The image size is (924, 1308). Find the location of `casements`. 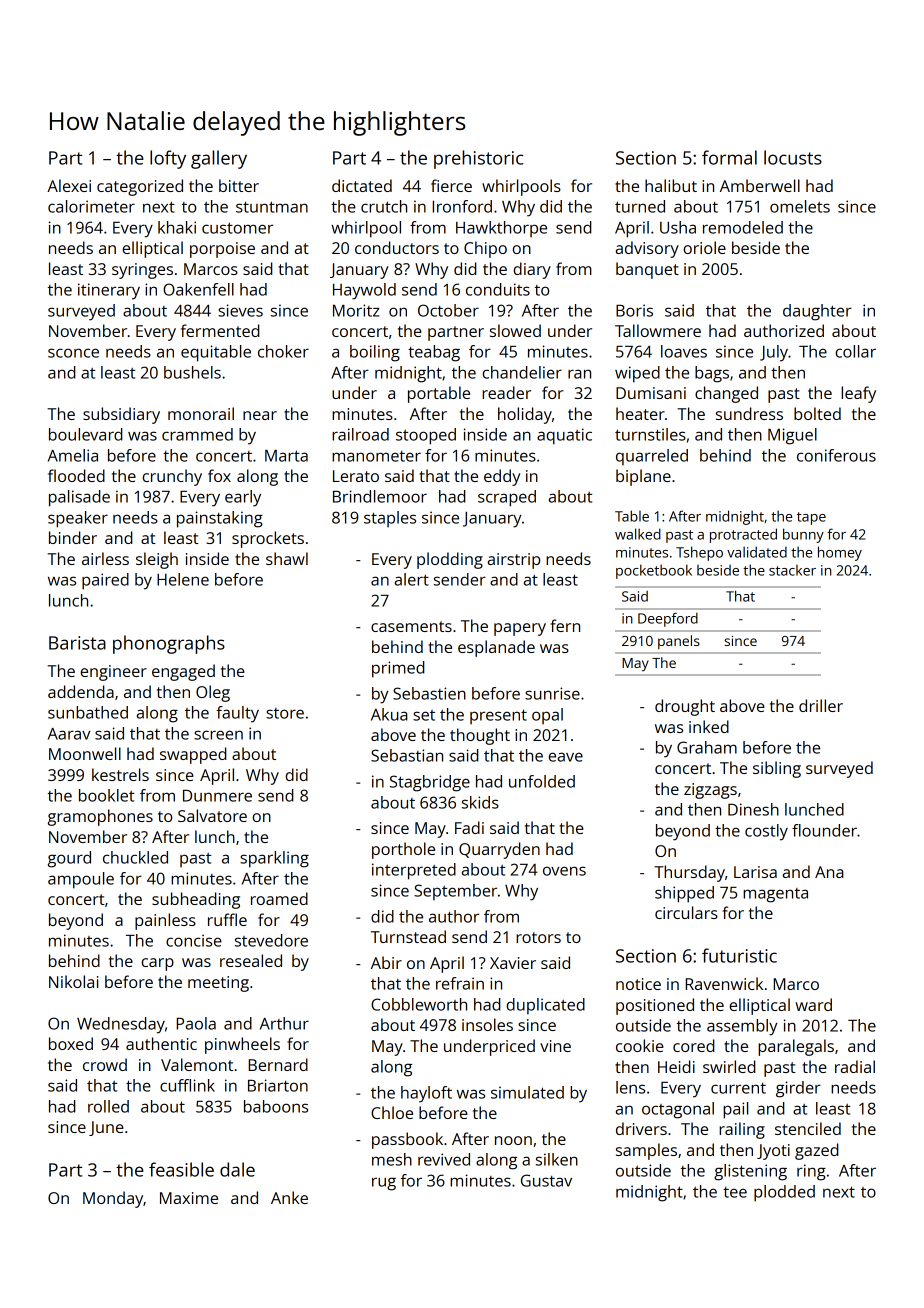

casements is located at coordinates (411, 626).
